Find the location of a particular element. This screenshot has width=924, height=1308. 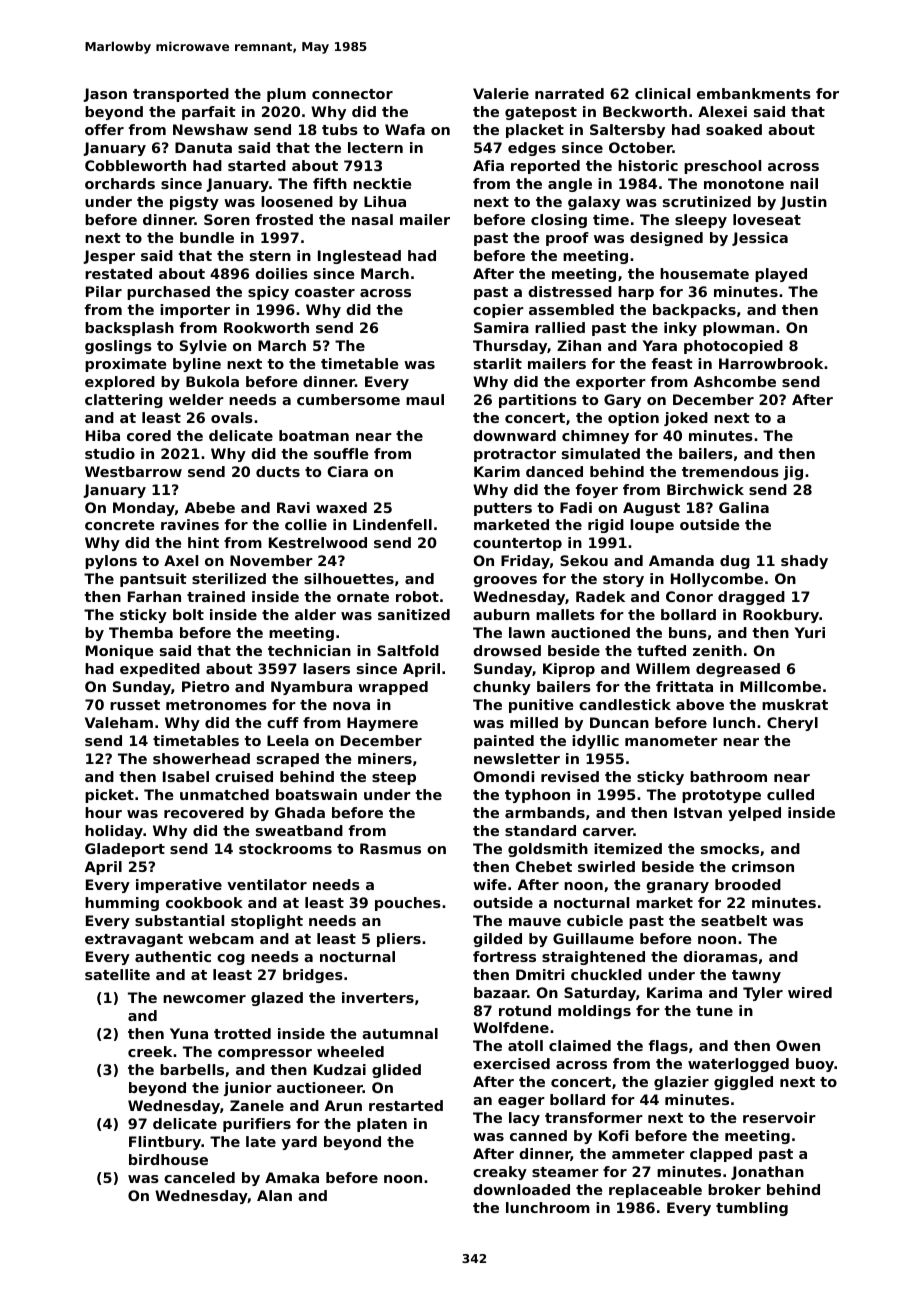

dioramas is located at coordinates (720, 956).
